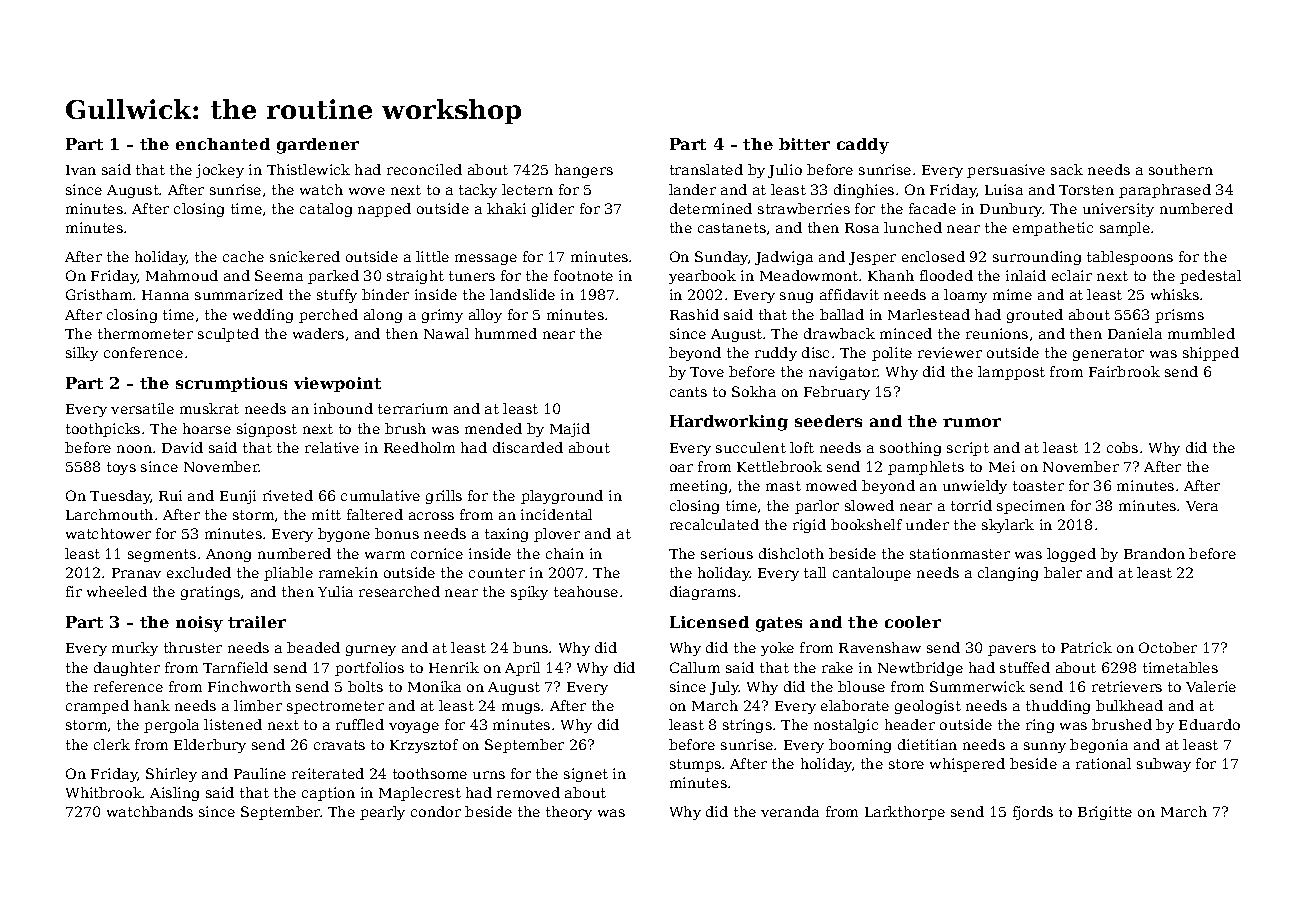 The image size is (1308, 924). I want to click on Callum, so click(695, 667).
